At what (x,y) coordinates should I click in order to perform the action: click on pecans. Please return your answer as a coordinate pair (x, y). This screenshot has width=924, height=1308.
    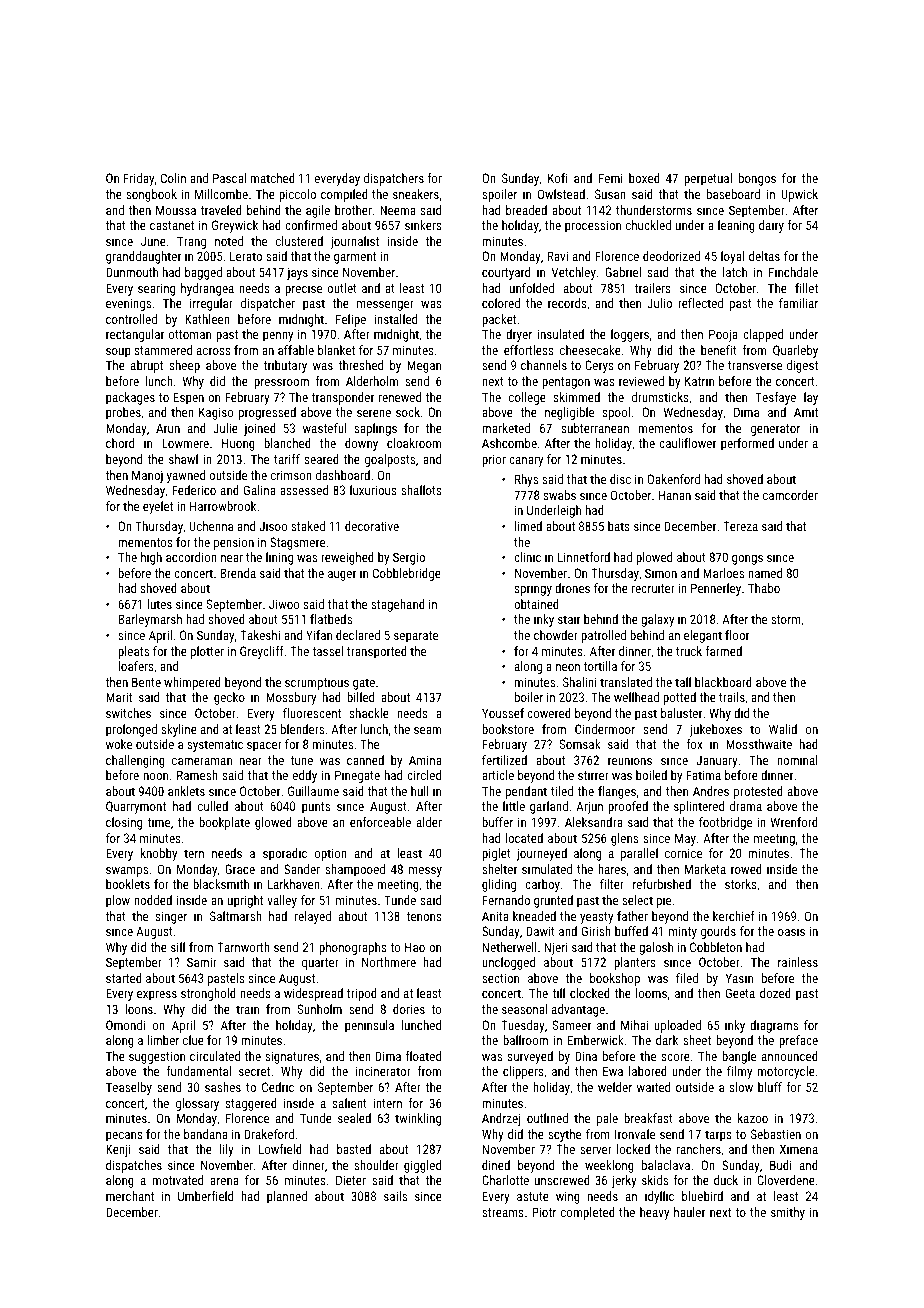
    Looking at the image, I should click on (124, 1137).
